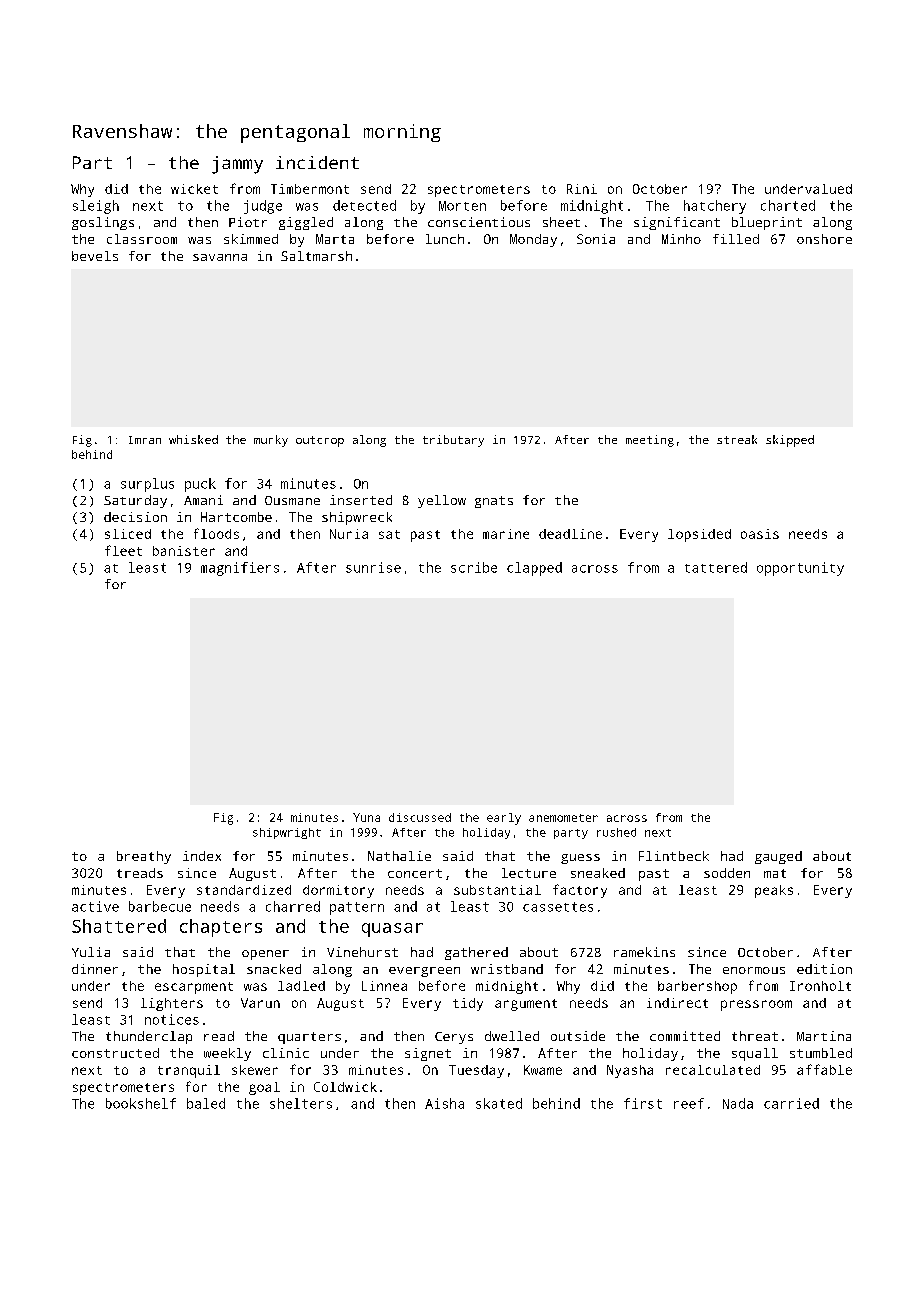  Describe the element at coordinates (824, 969) in the screenshot. I see `edition` at that location.
